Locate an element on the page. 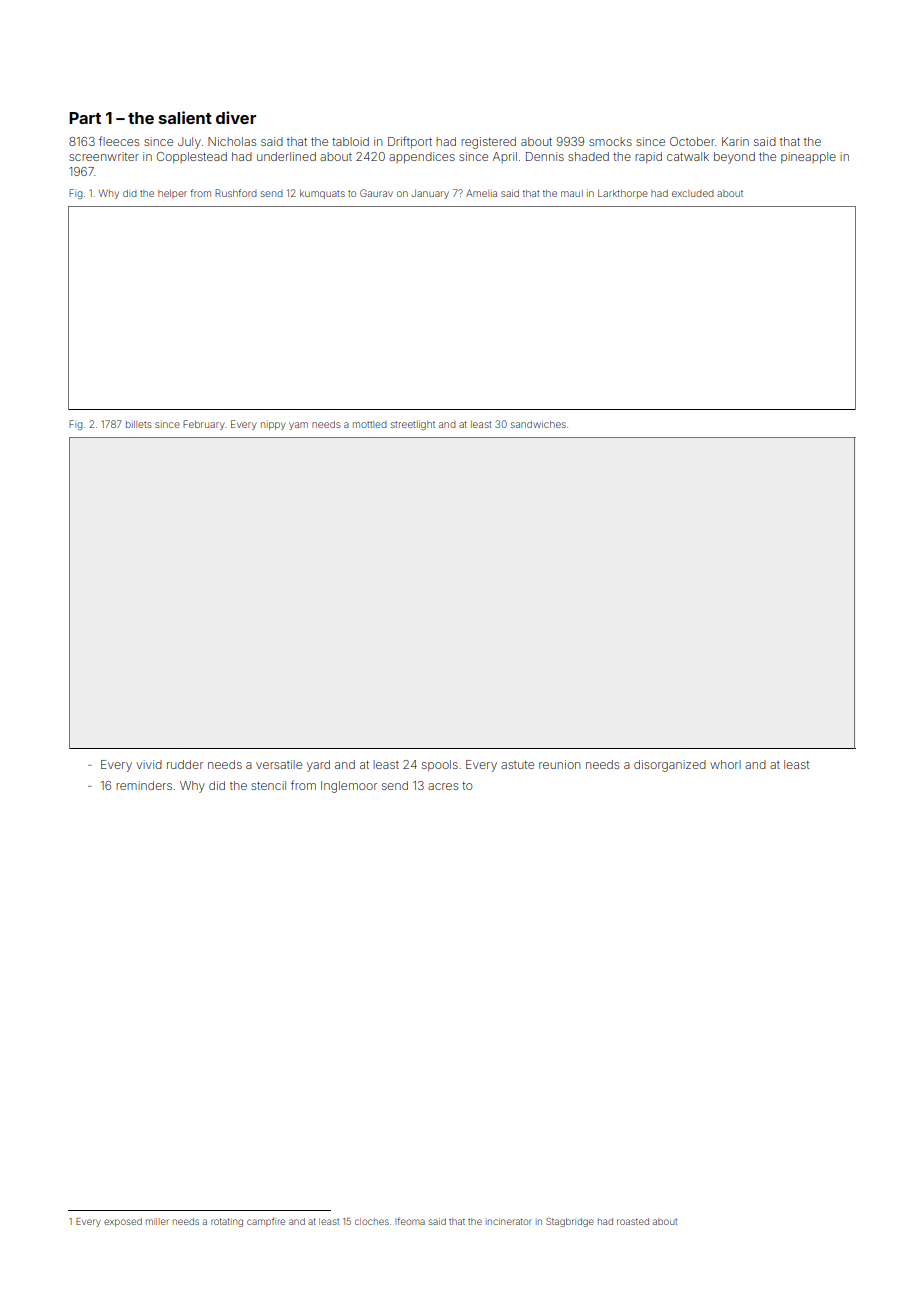 This document has width=924, height=1308. pineapple is located at coordinates (808, 158).
